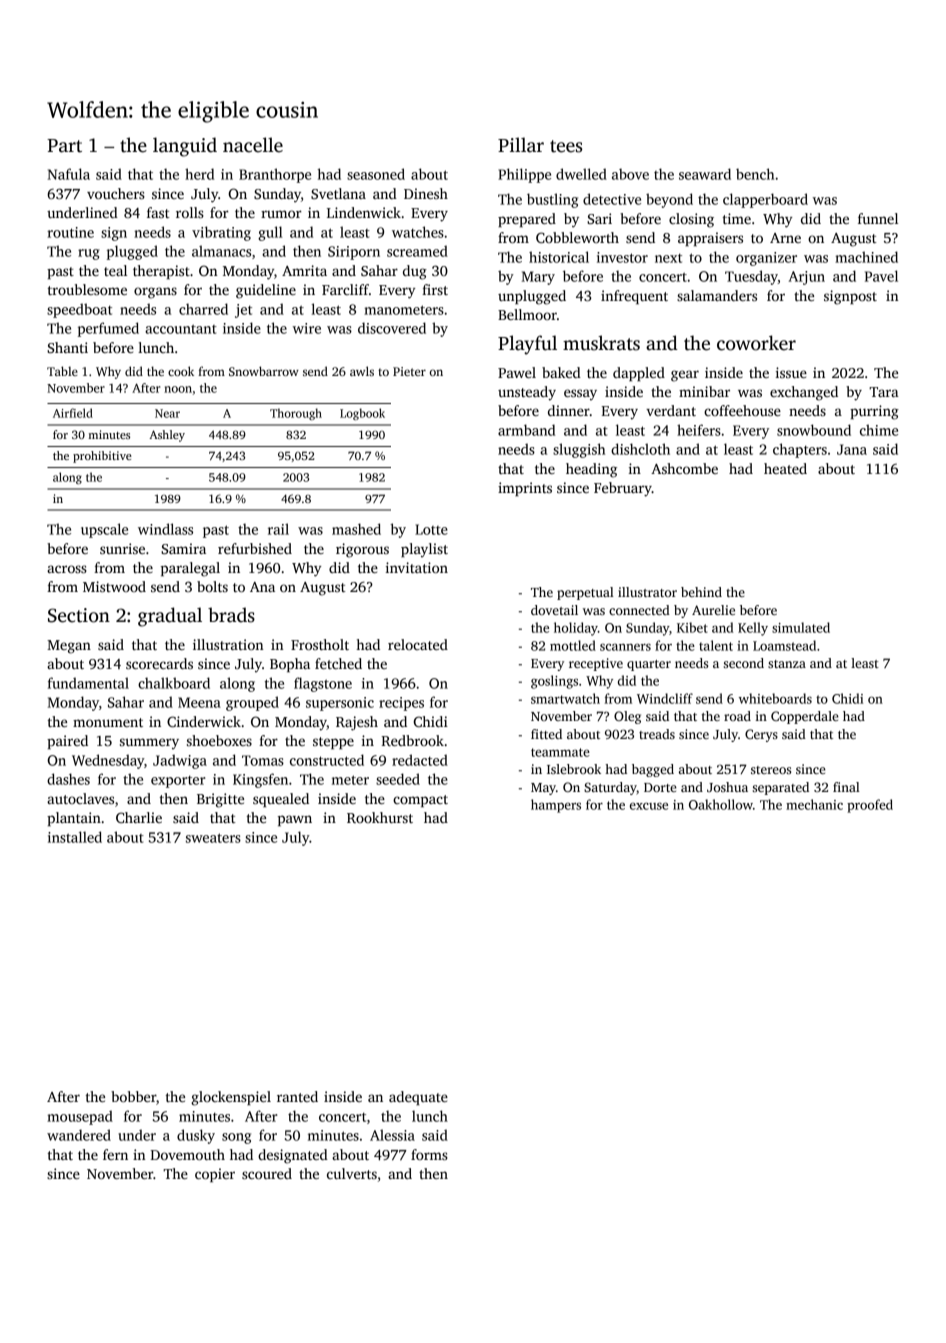 The image size is (946, 1343). Describe the element at coordinates (352, 1173) in the screenshot. I see `culverts` at that location.
